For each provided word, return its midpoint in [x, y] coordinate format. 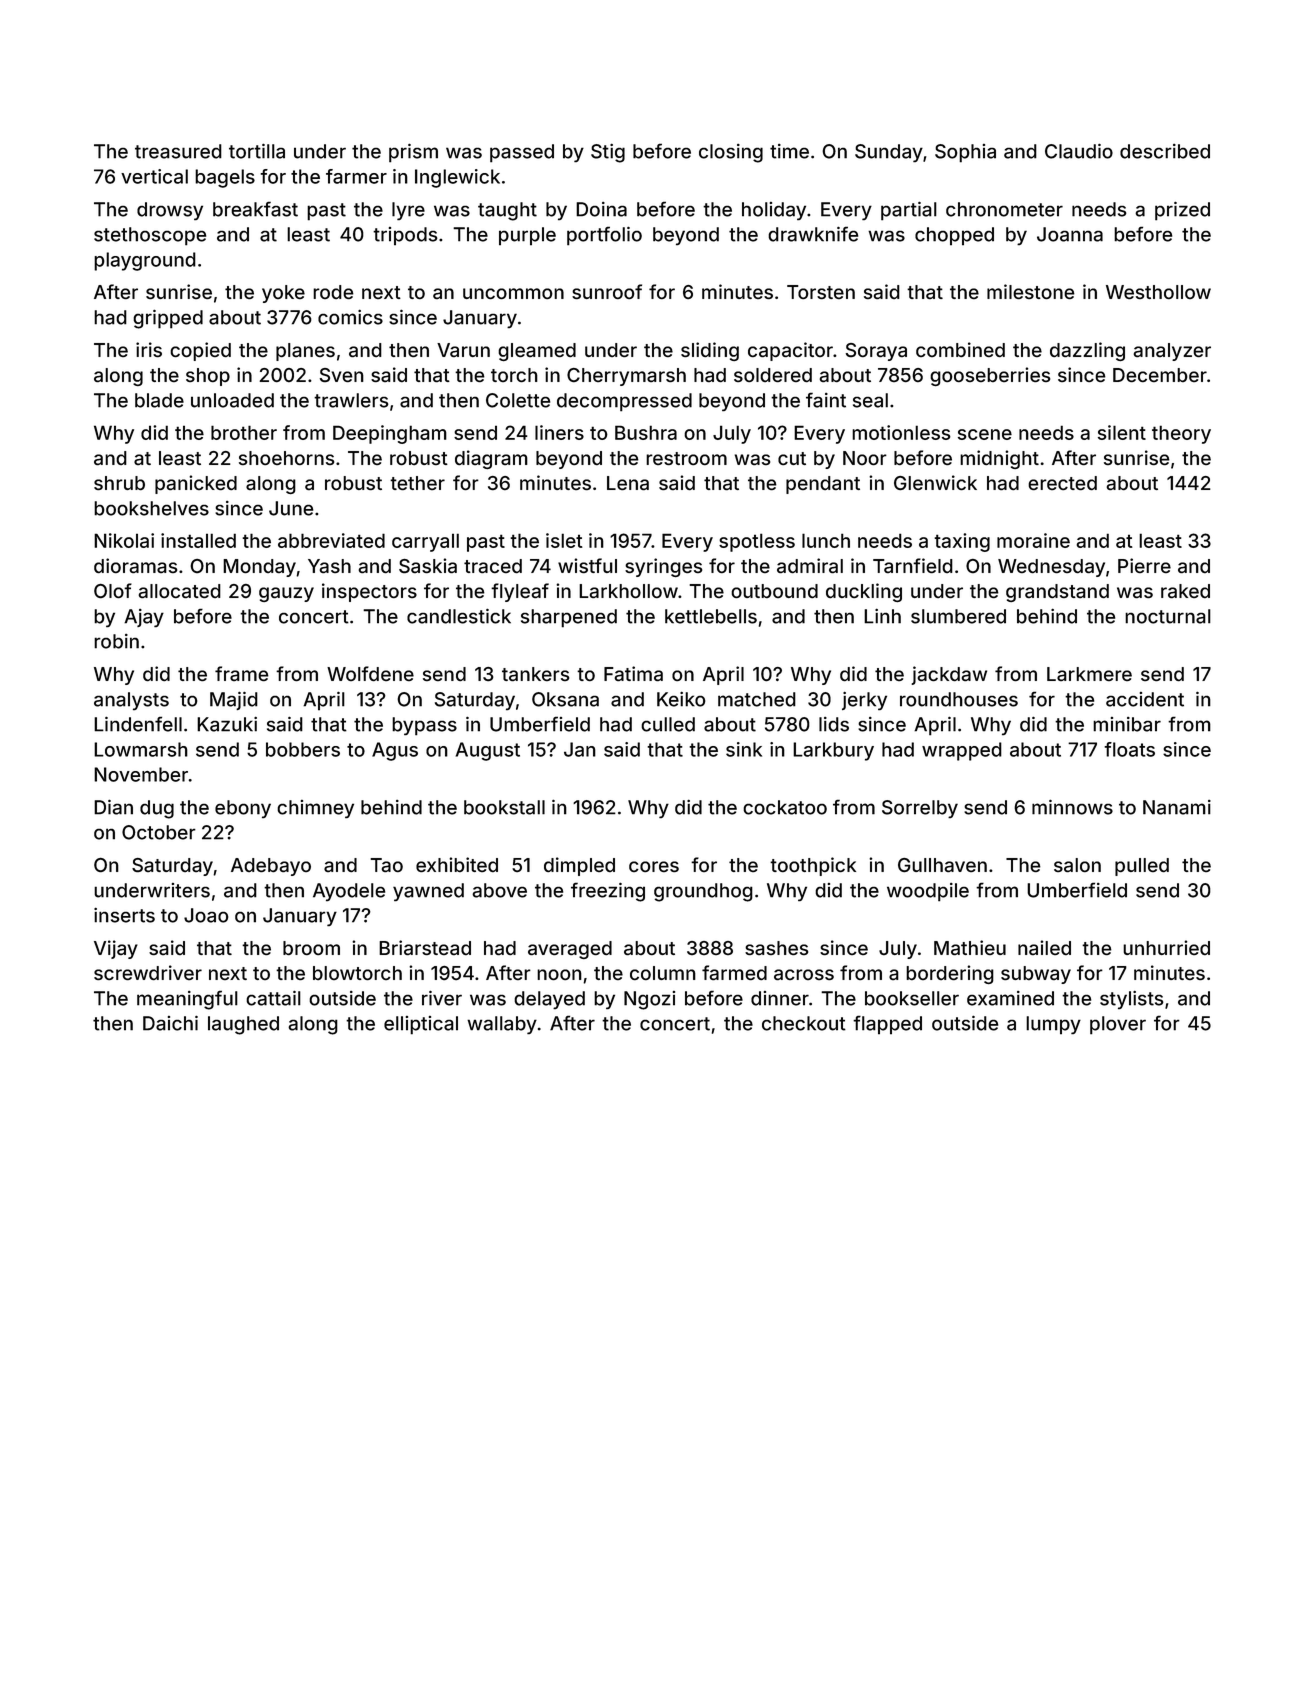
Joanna [1070, 234]
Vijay [116, 949]
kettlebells [711, 616]
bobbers [303, 749]
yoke [283, 294]
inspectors [369, 592]
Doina [601, 209]
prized [1182, 211]
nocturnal [1168, 616]
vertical [154, 176]
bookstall [504, 807]
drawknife [813, 234]
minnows [1072, 807]
